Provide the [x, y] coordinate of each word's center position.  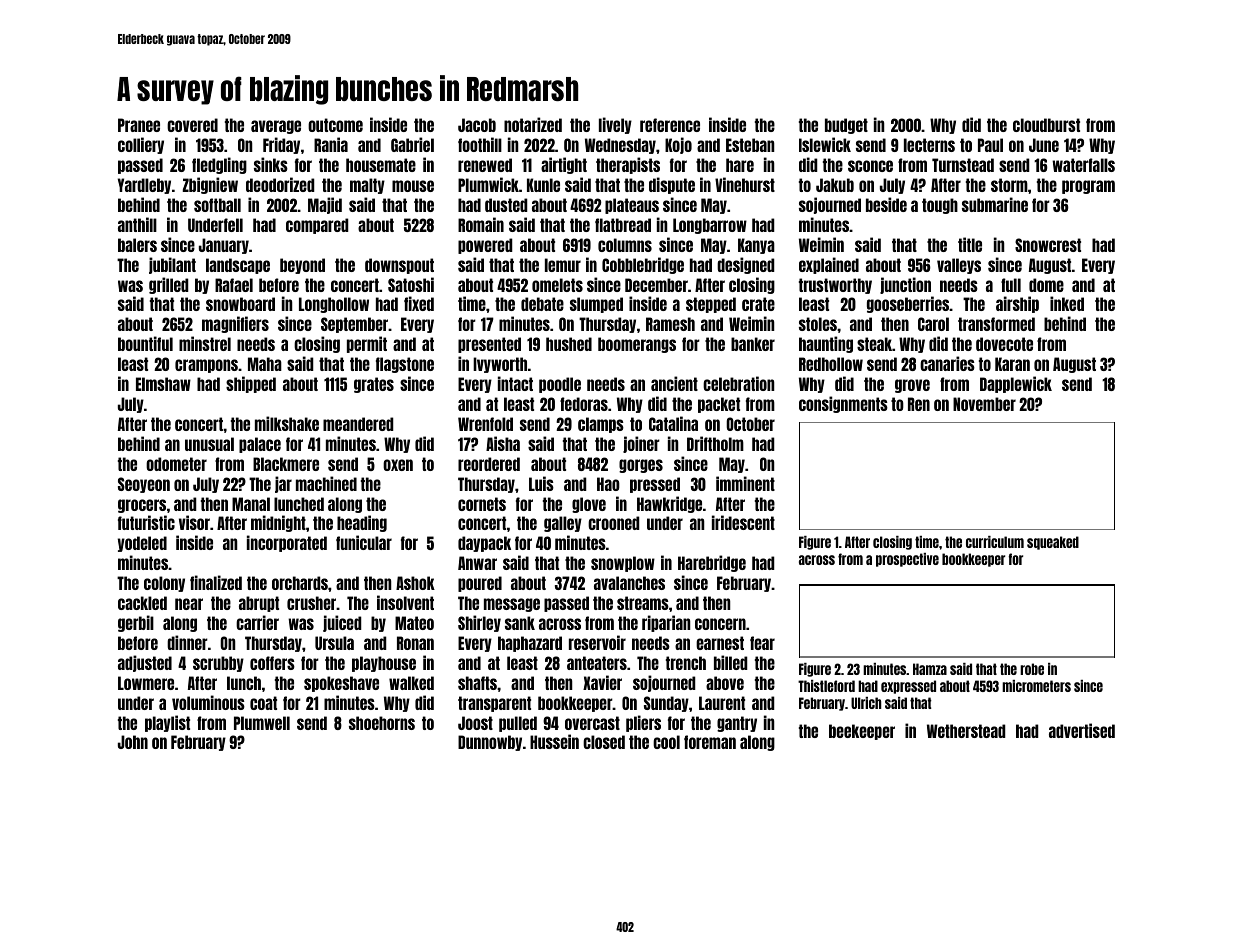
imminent [745, 483]
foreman [710, 742]
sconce [870, 166]
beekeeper [862, 732]
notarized [533, 124]
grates [374, 385]
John [133, 742]
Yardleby [144, 186]
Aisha [503, 443]
